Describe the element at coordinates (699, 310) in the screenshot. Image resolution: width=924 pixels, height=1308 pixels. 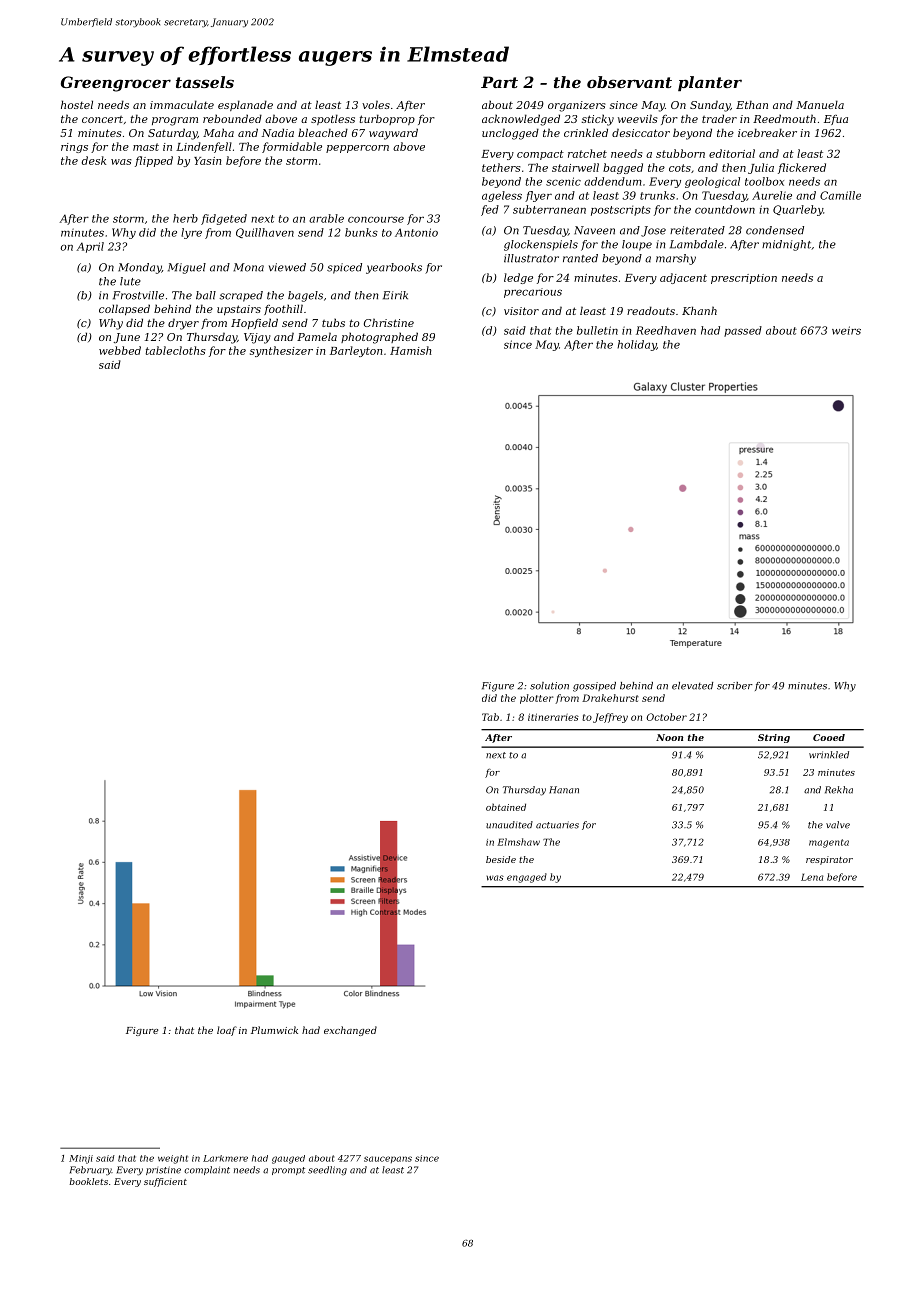
I see `Khanh` at that location.
